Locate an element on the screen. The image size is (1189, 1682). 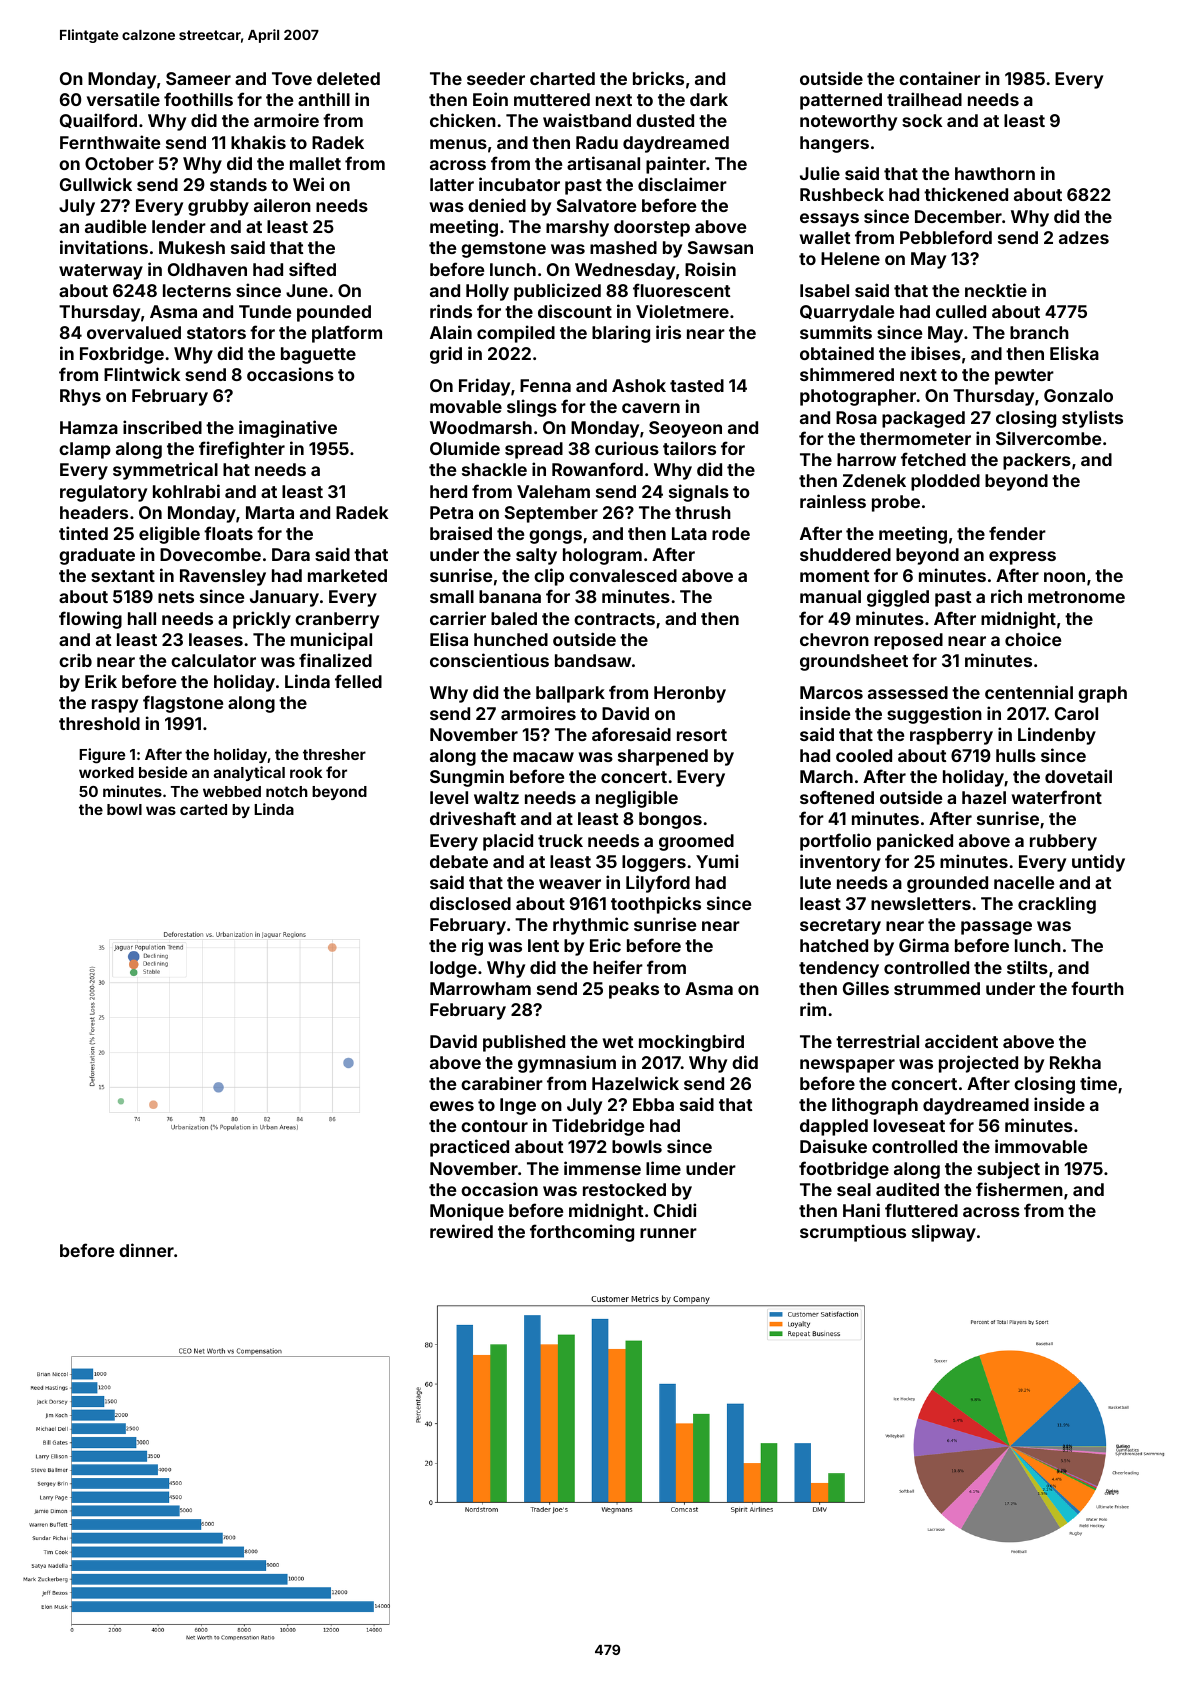
fender is located at coordinates (1017, 533).
